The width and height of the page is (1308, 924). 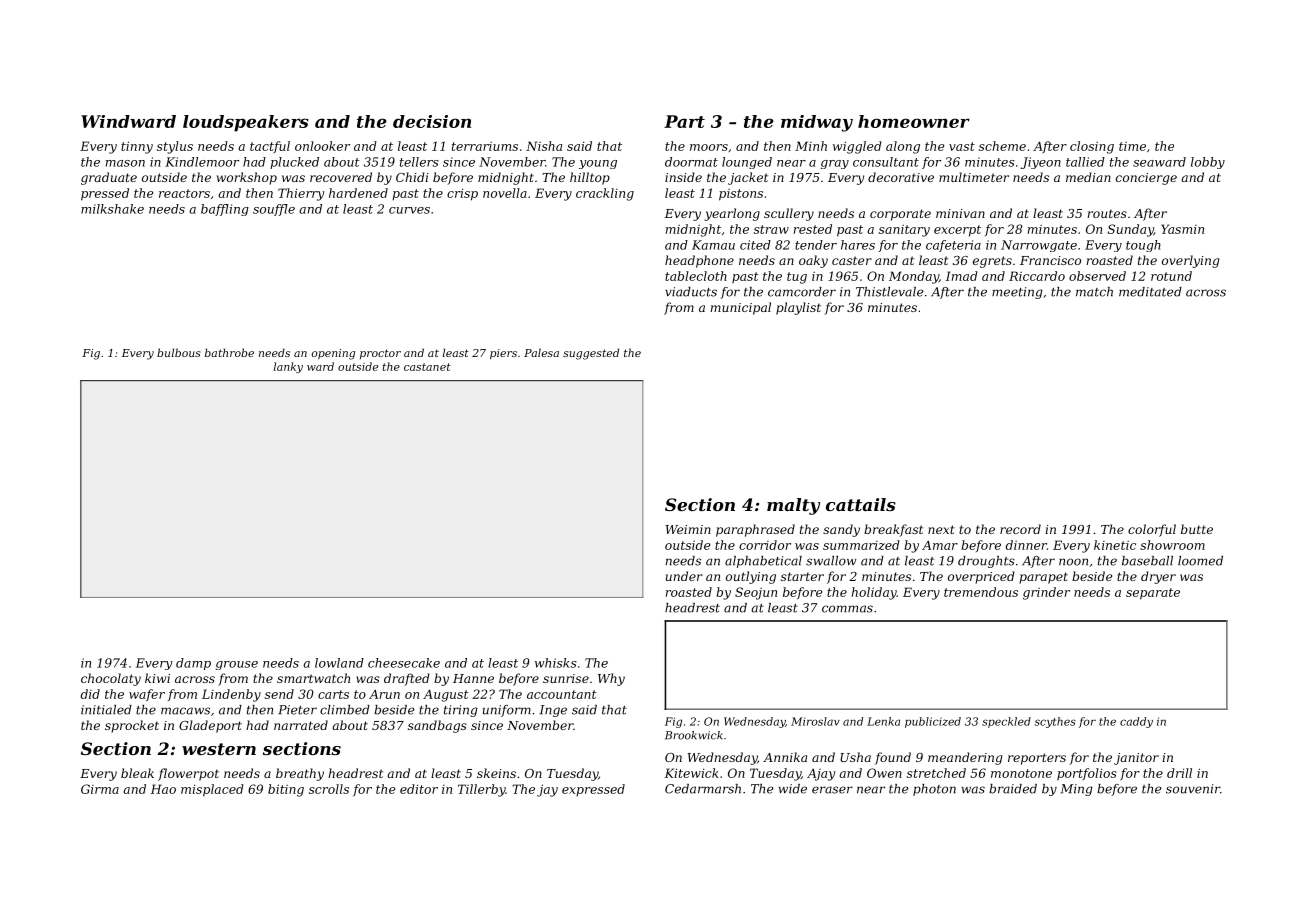 What do you see at coordinates (100, 789) in the page?
I see `Girma` at bounding box center [100, 789].
